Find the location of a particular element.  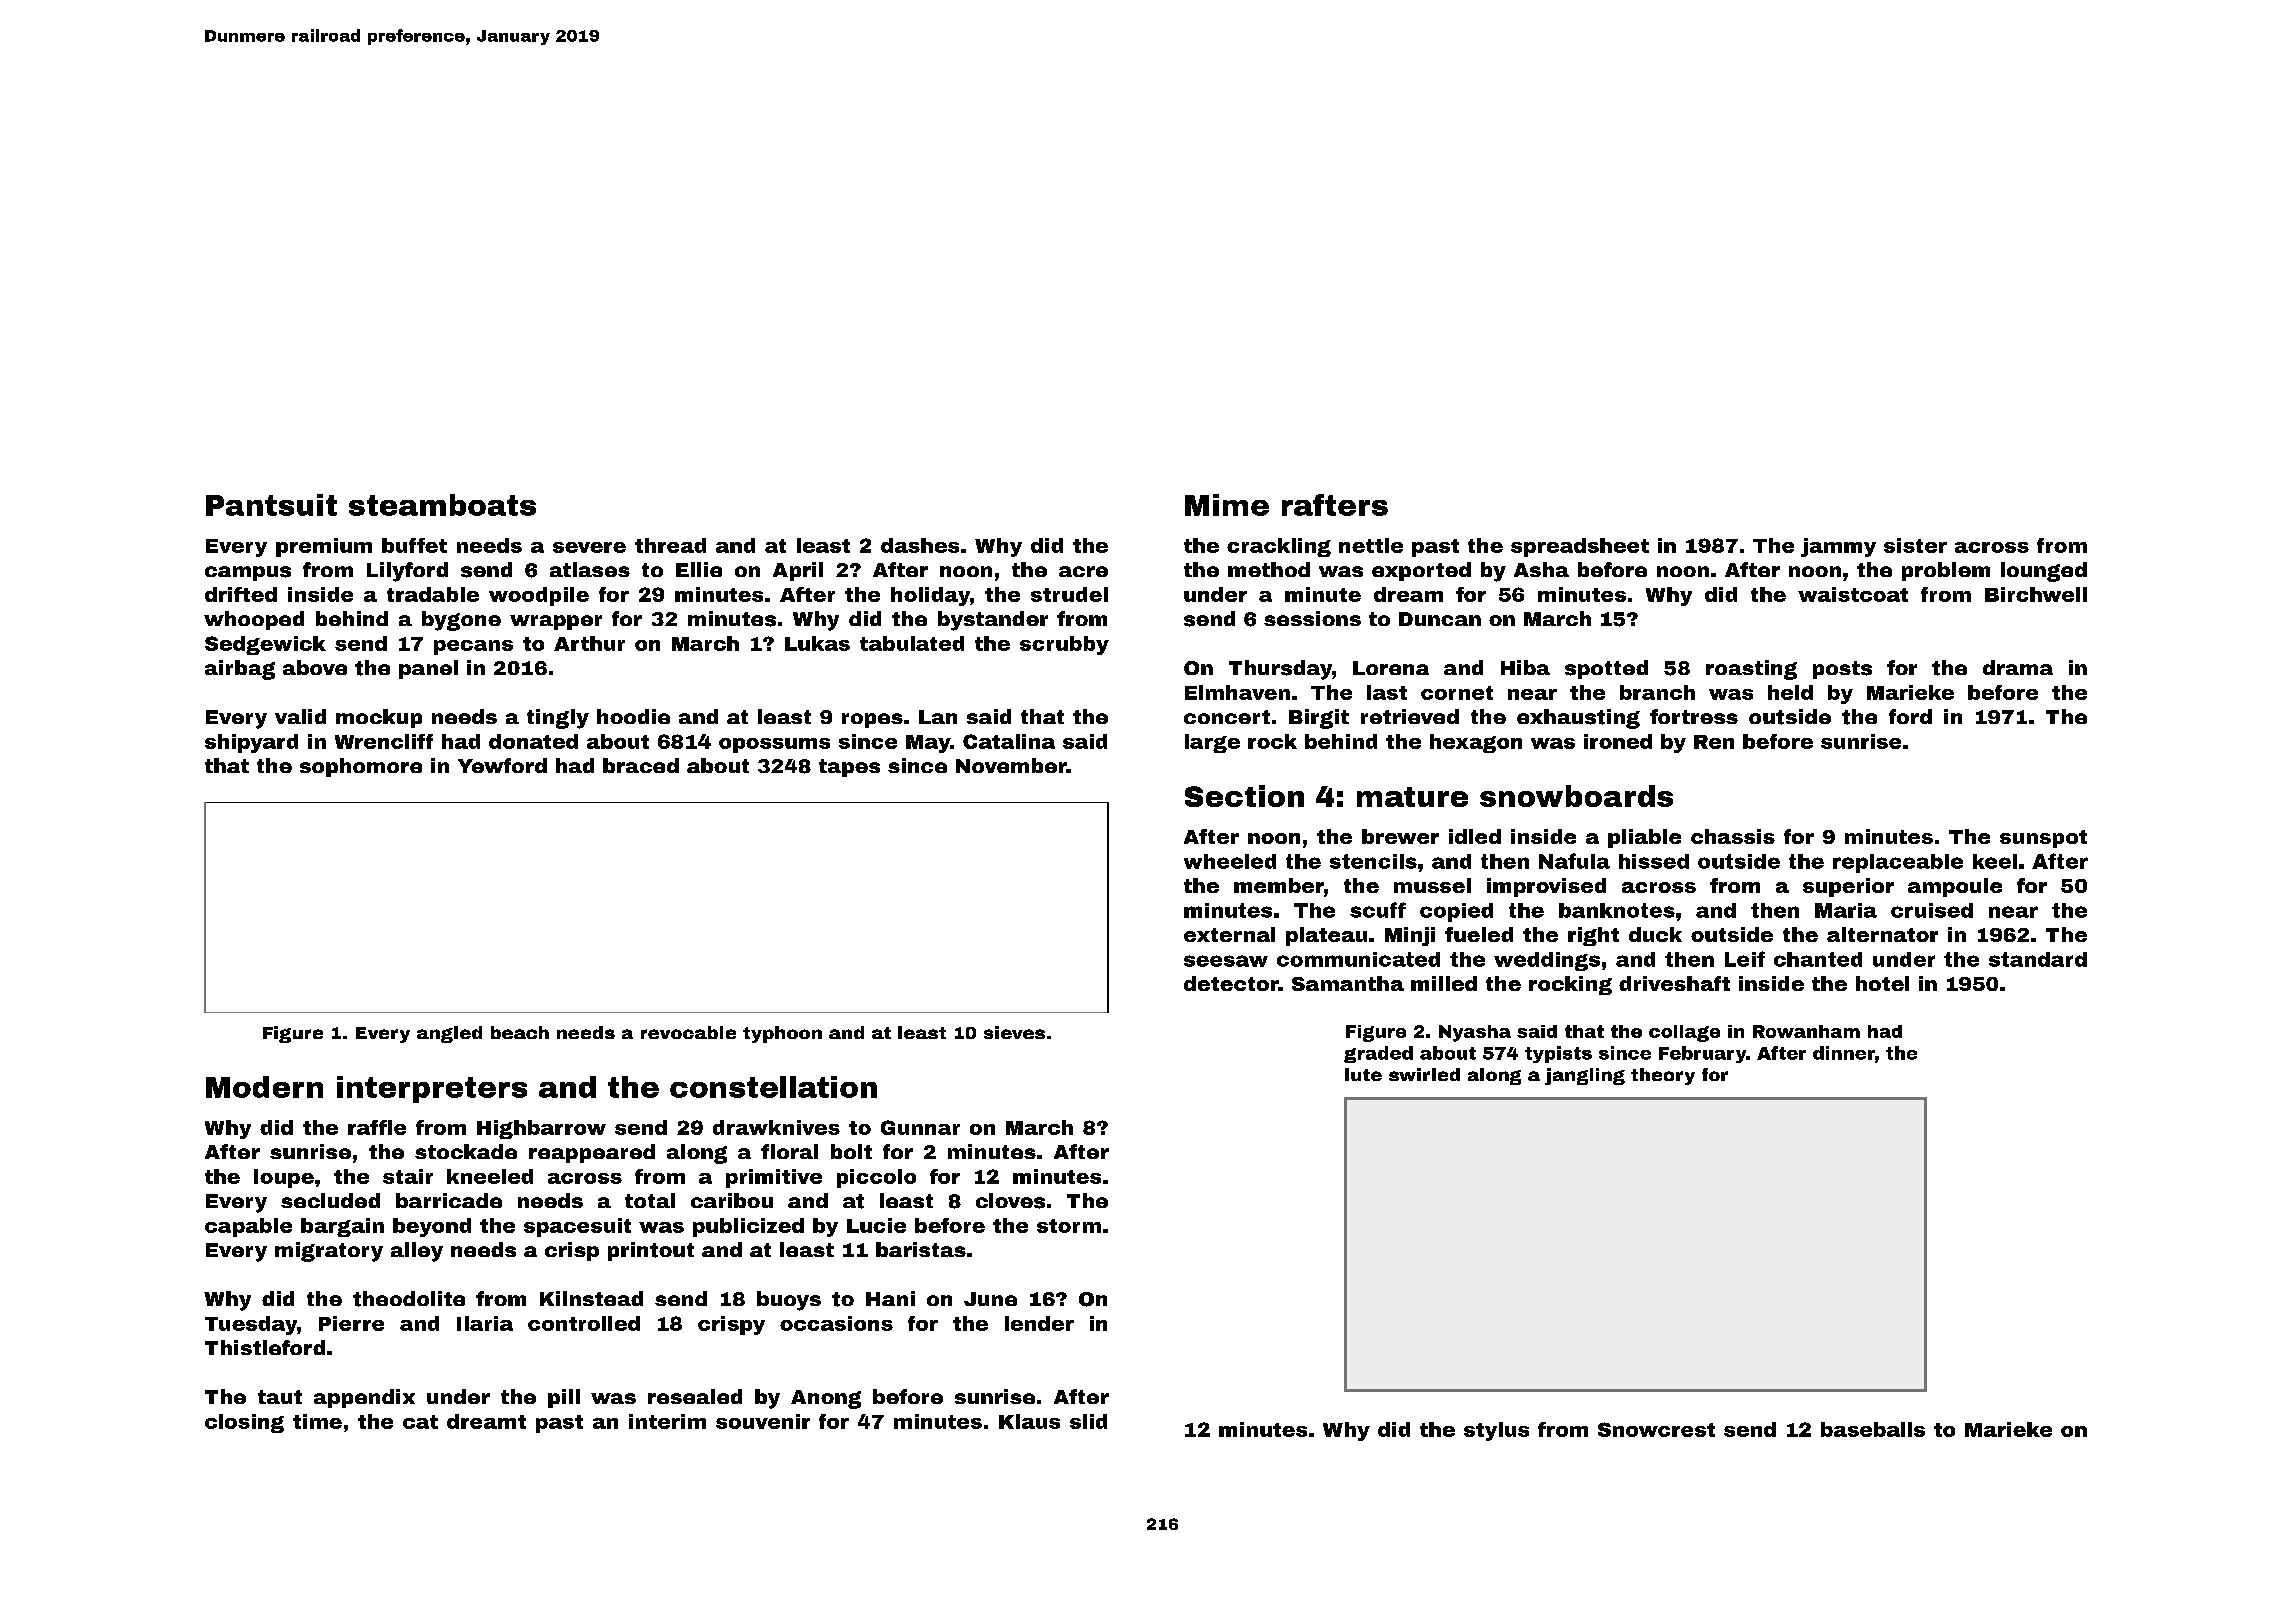

braced is located at coordinates (641, 765).
